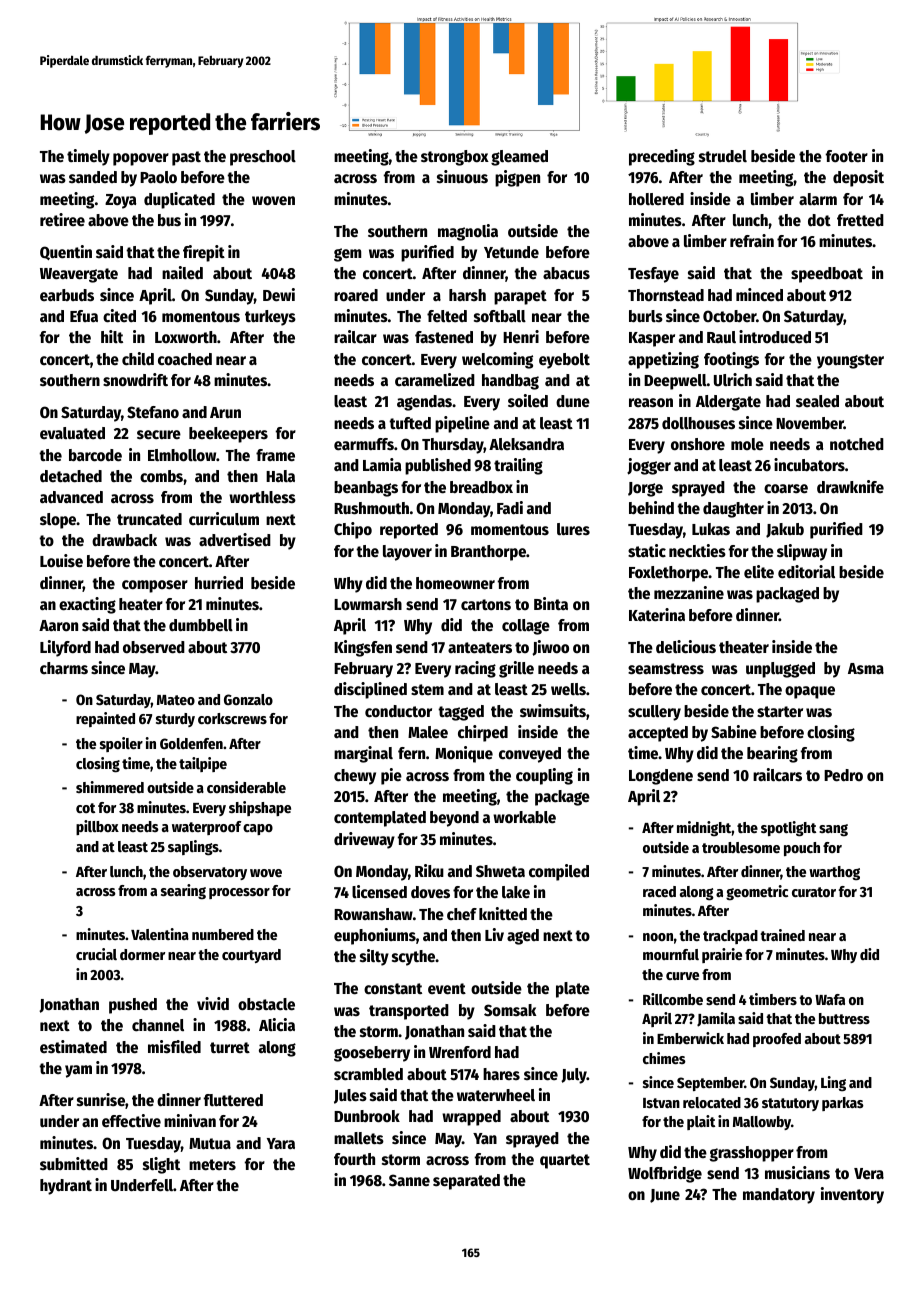  Describe the element at coordinates (190, 1120) in the screenshot. I see `minivan` at that location.
